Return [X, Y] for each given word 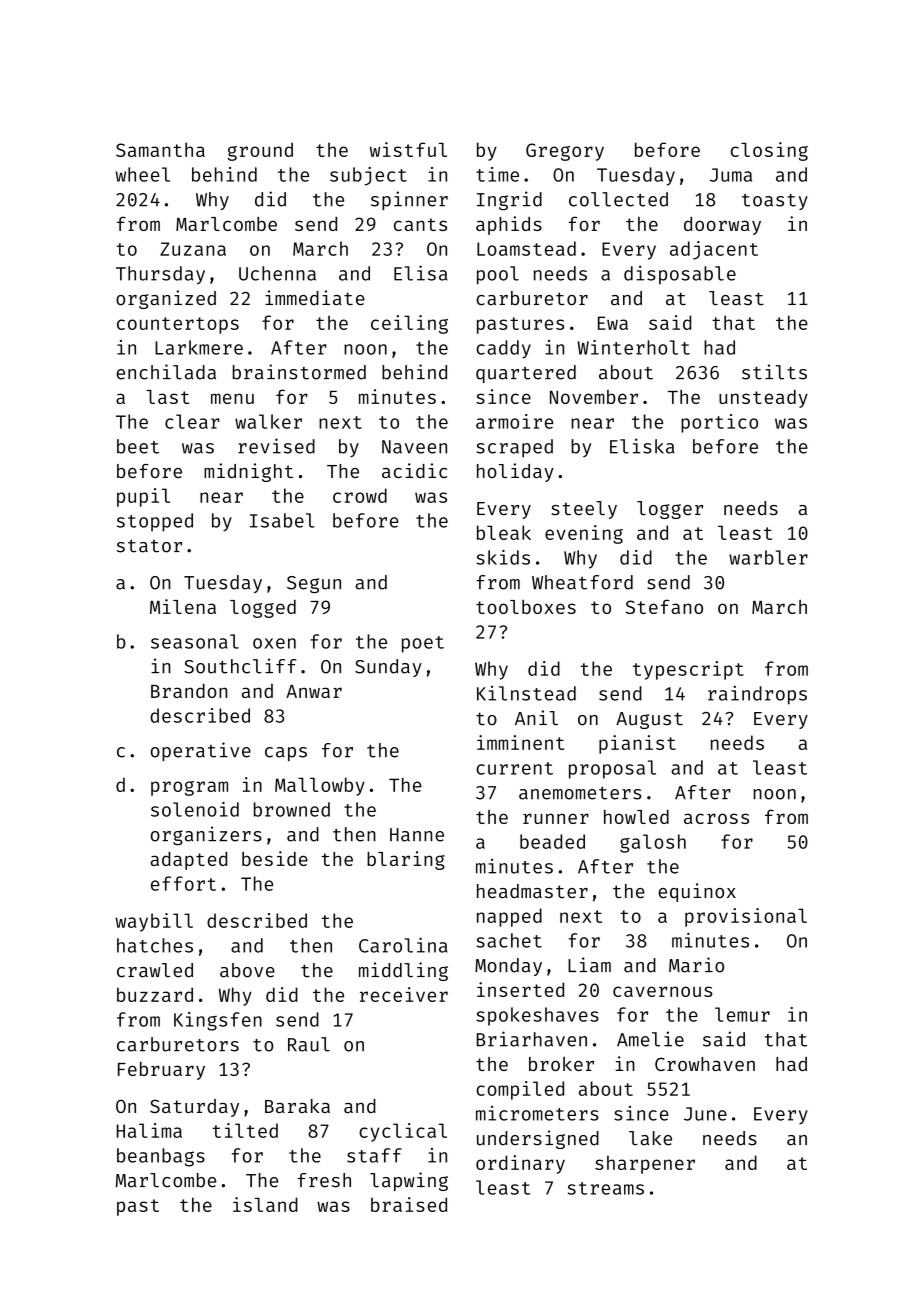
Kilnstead [526, 693]
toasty [775, 202]
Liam [589, 965]
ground [260, 151]
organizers [206, 835]
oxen [274, 643]
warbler [768, 557]
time [497, 174]
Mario [696, 965]
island [265, 1204]
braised [409, 1204]
